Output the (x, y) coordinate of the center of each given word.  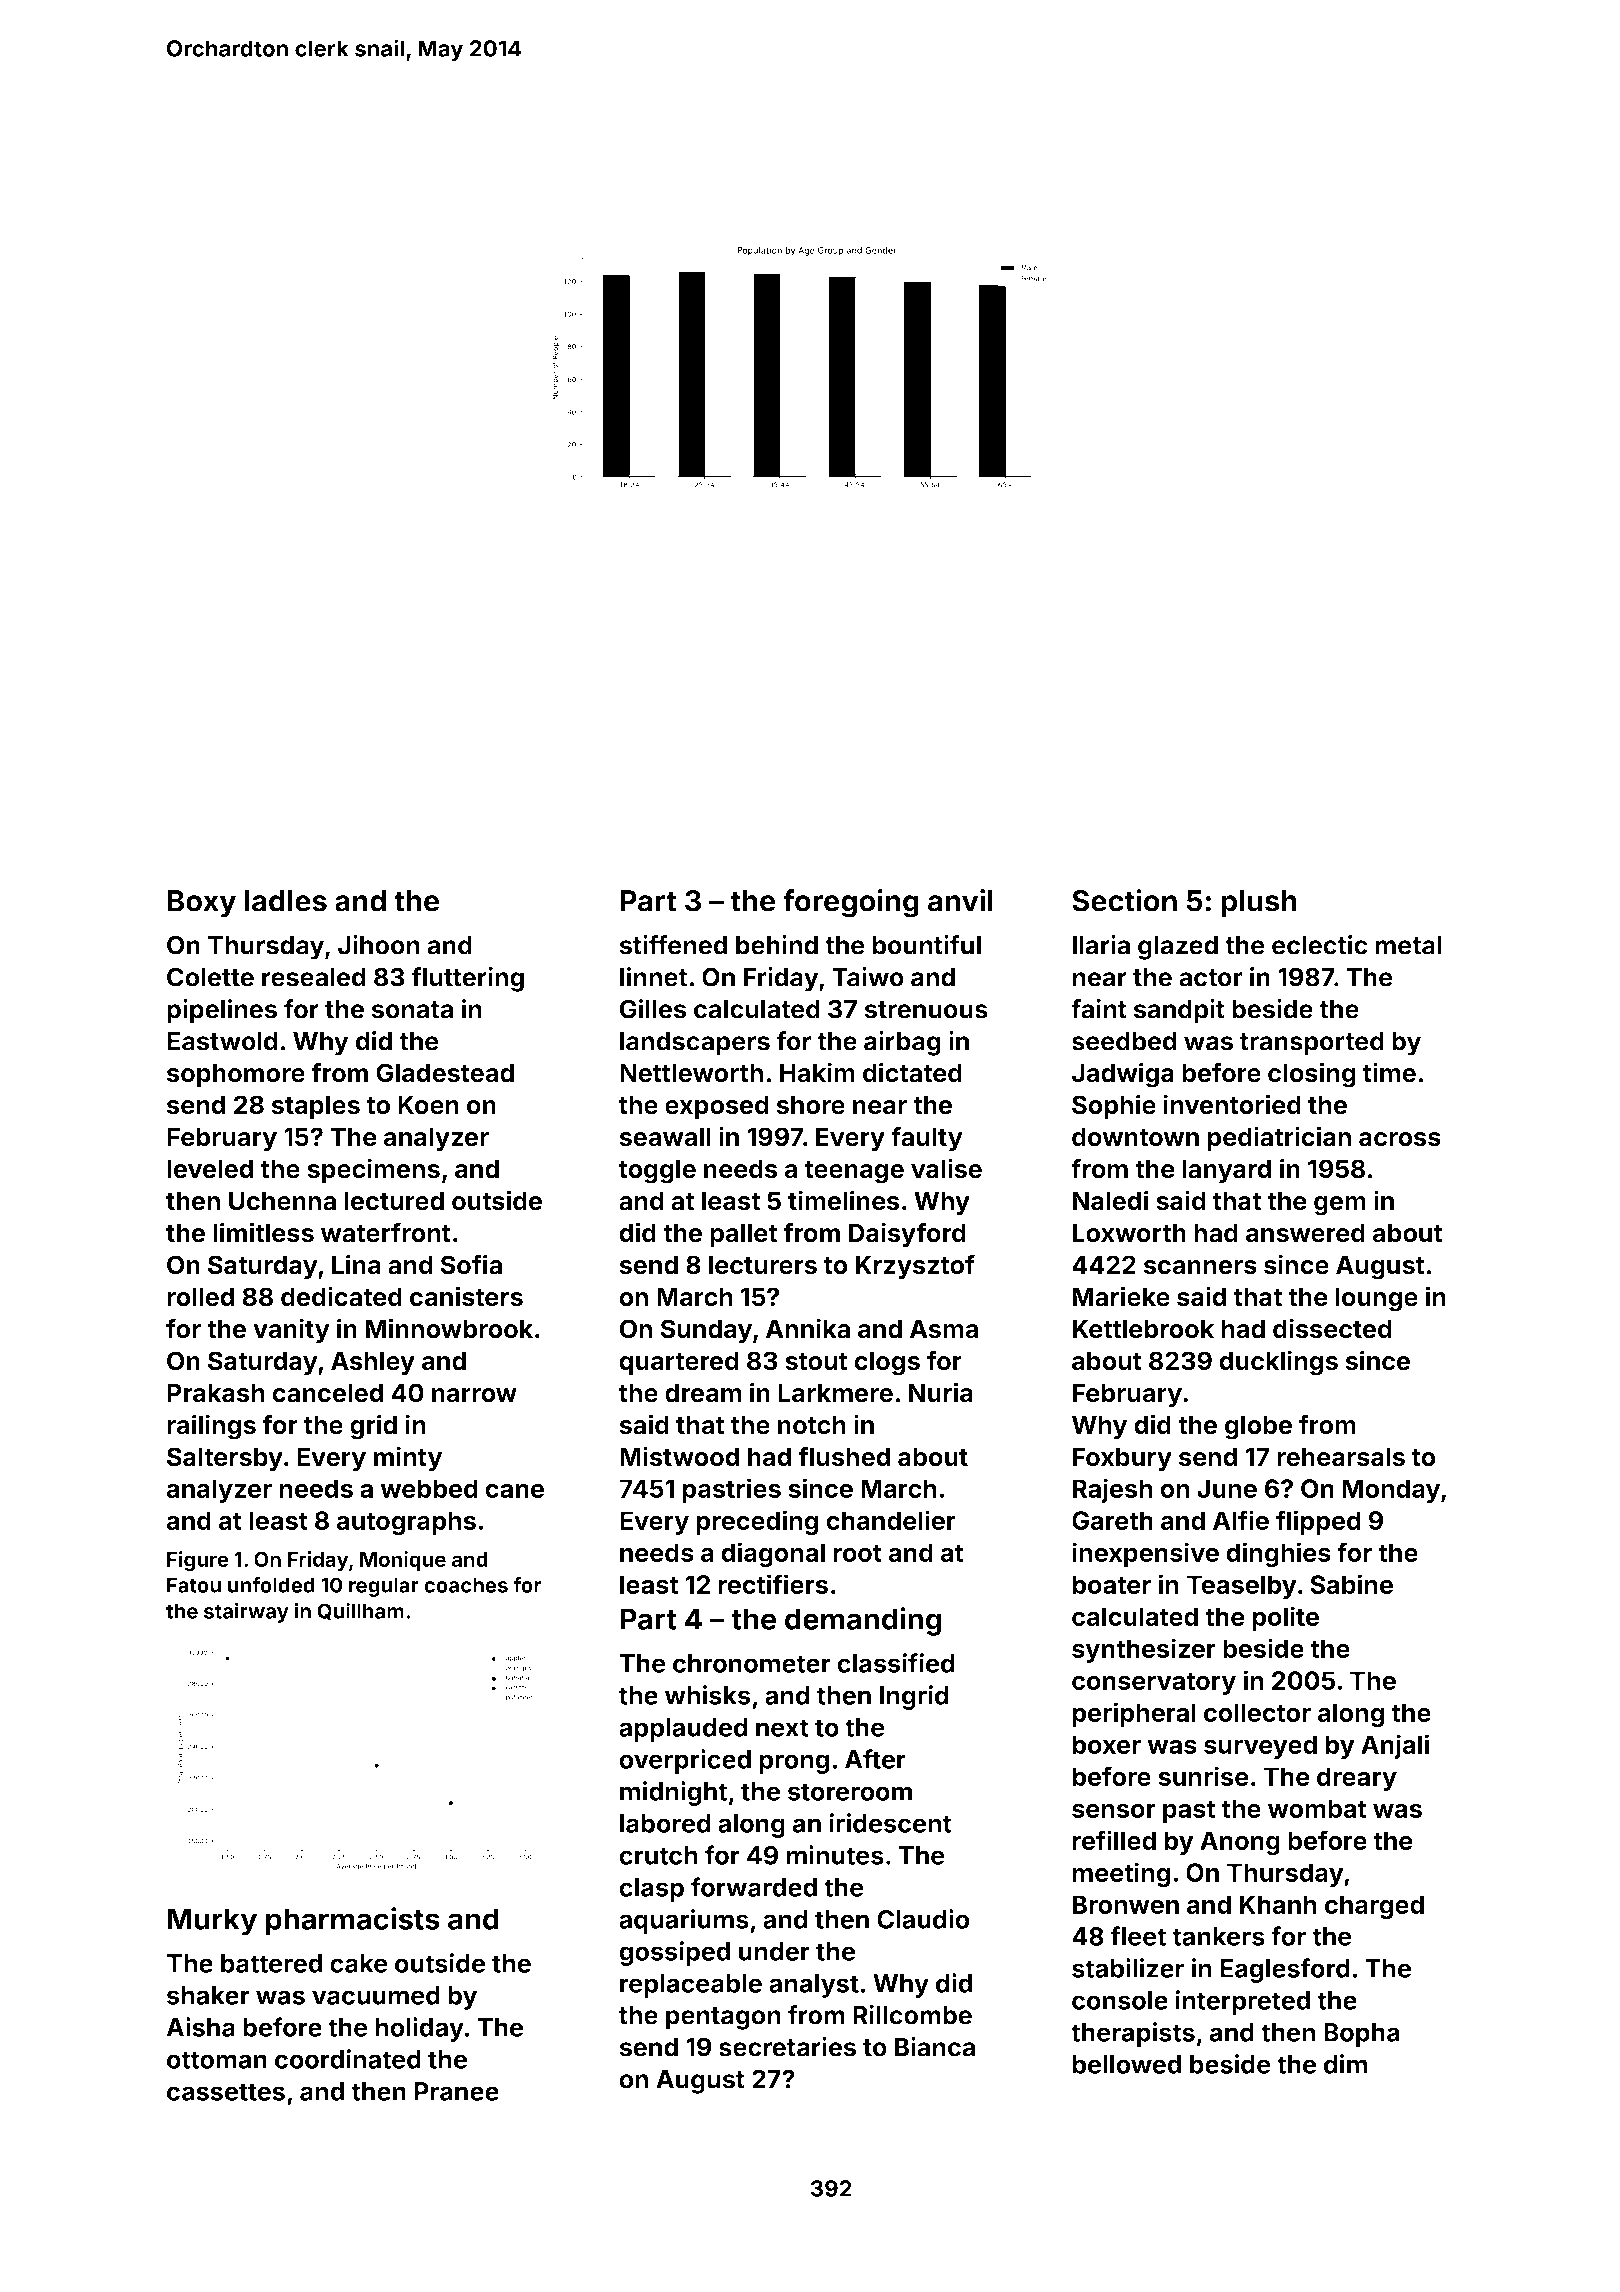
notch (812, 1425)
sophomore (236, 1075)
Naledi (1111, 1200)
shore (811, 1105)
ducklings (1278, 1363)
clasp (651, 1890)
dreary (1357, 1779)
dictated (912, 1072)
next (782, 1728)
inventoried (1232, 1104)
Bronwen (1126, 1904)
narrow (474, 1395)
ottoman (217, 2060)
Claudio (923, 1919)
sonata (412, 1010)
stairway (246, 1613)
